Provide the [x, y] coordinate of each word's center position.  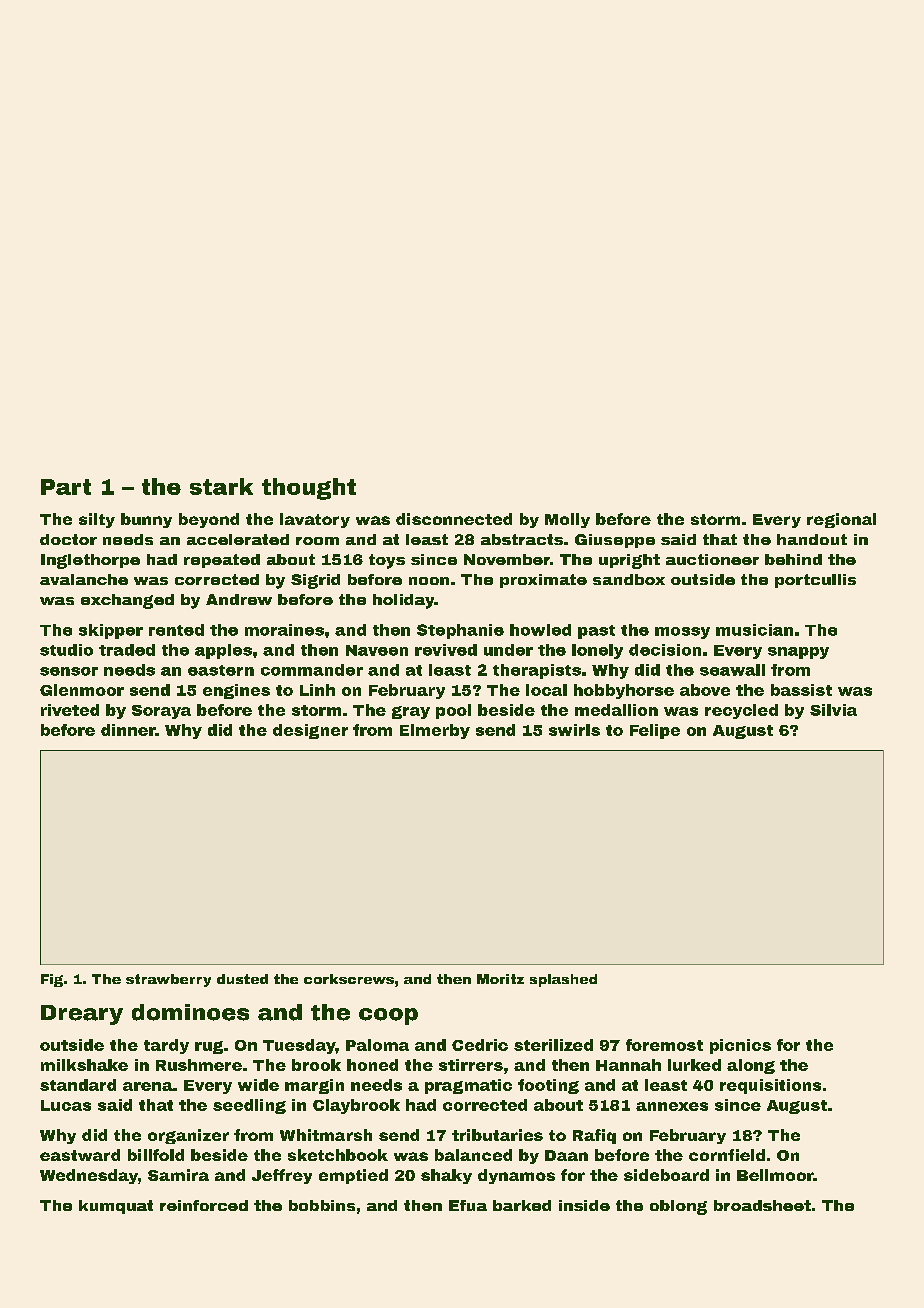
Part [66, 487]
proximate [543, 581]
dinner [128, 730]
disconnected [454, 519]
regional [841, 520]
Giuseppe [615, 541]
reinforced [204, 1205]
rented [176, 630]
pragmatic [468, 1086]
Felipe [655, 731]
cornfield [727, 1155]
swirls [574, 730]
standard [78, 1085]
